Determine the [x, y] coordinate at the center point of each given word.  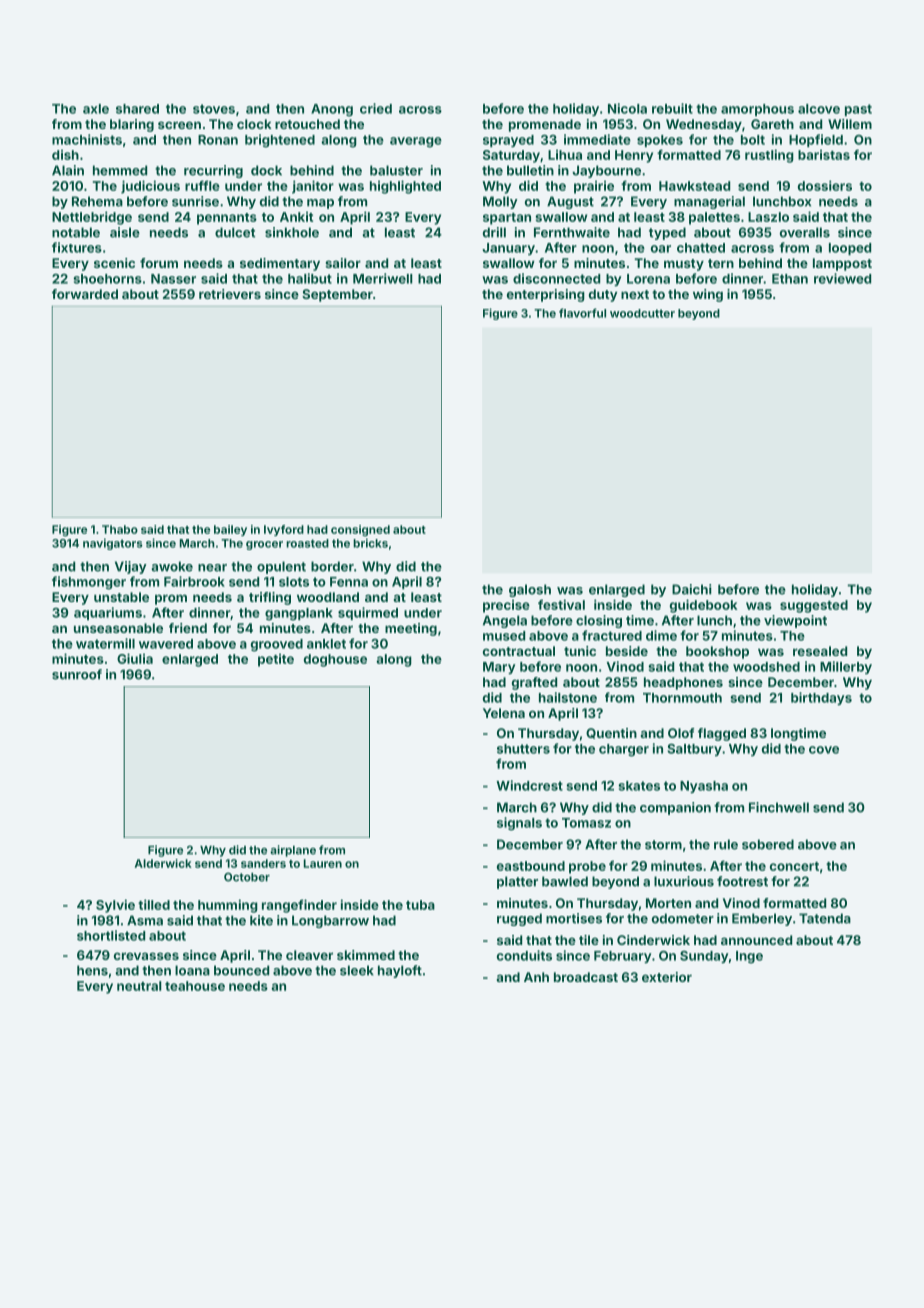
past [858, 110]
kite [261, 920]
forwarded [85, 294]
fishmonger [89, 583]
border [332, 566]
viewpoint [795, 621]
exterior [667, 977]
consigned [360, 530]
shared [137, 109]
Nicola [627, 108]
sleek [357, 970]
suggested [814, 606]
